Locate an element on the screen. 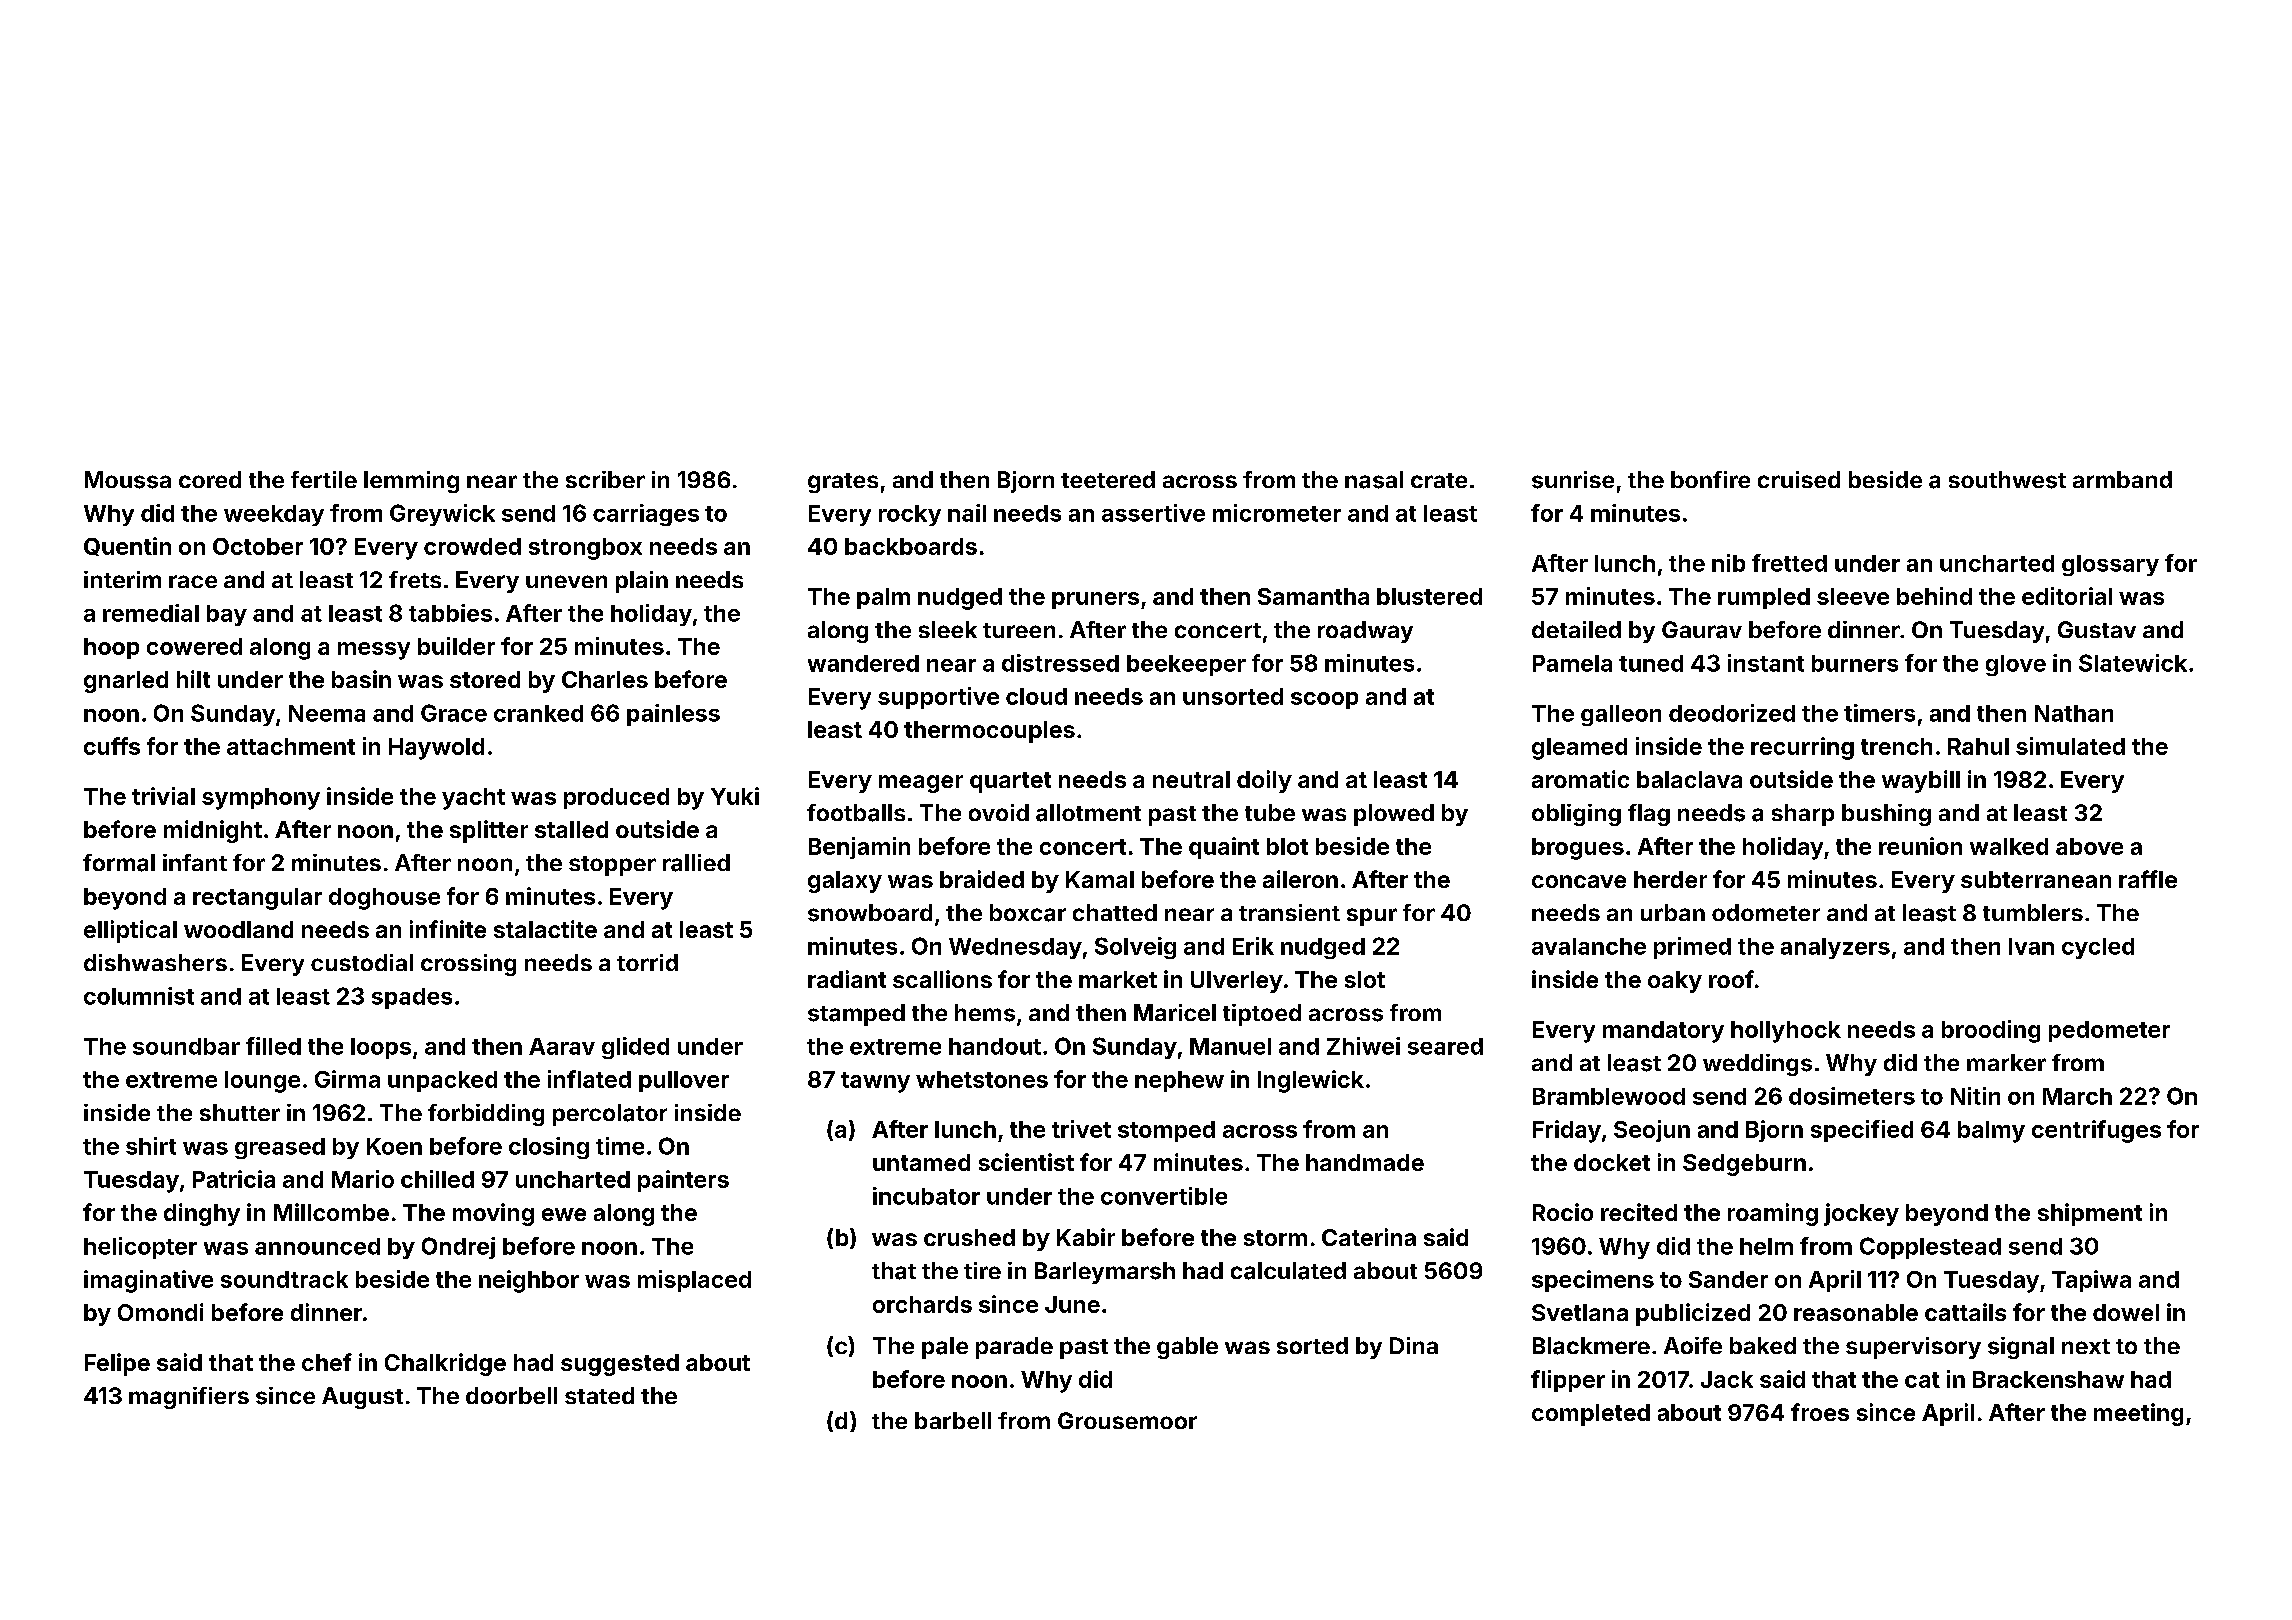  plowed is located at coordinates (1394, 815).
